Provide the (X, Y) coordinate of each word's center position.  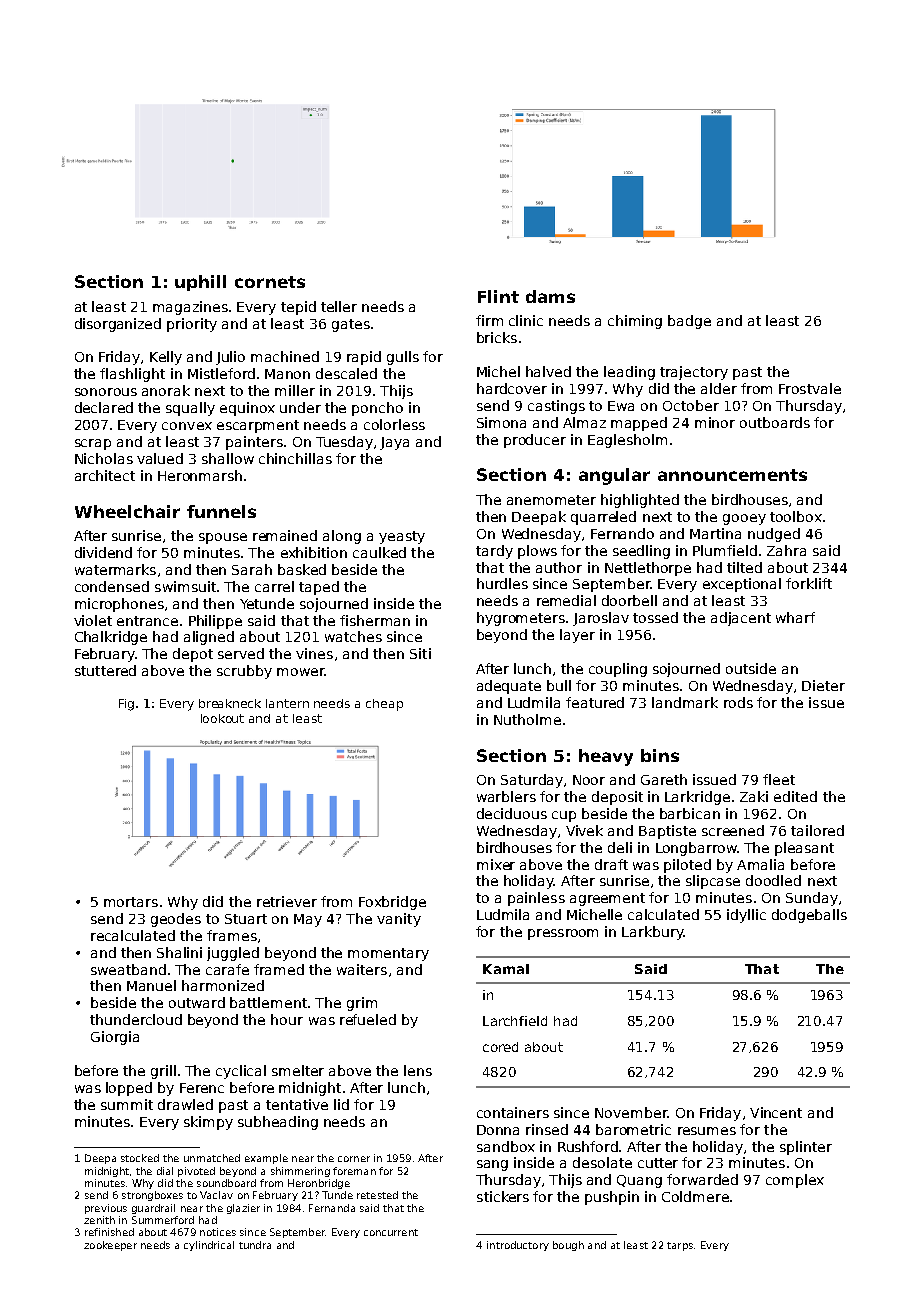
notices (218, 1232)
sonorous (106, 392)
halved (548, 371)
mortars (131, 902)
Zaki (754, 796)
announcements (732, 475)
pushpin (612, 1198)
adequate (509, 687)
